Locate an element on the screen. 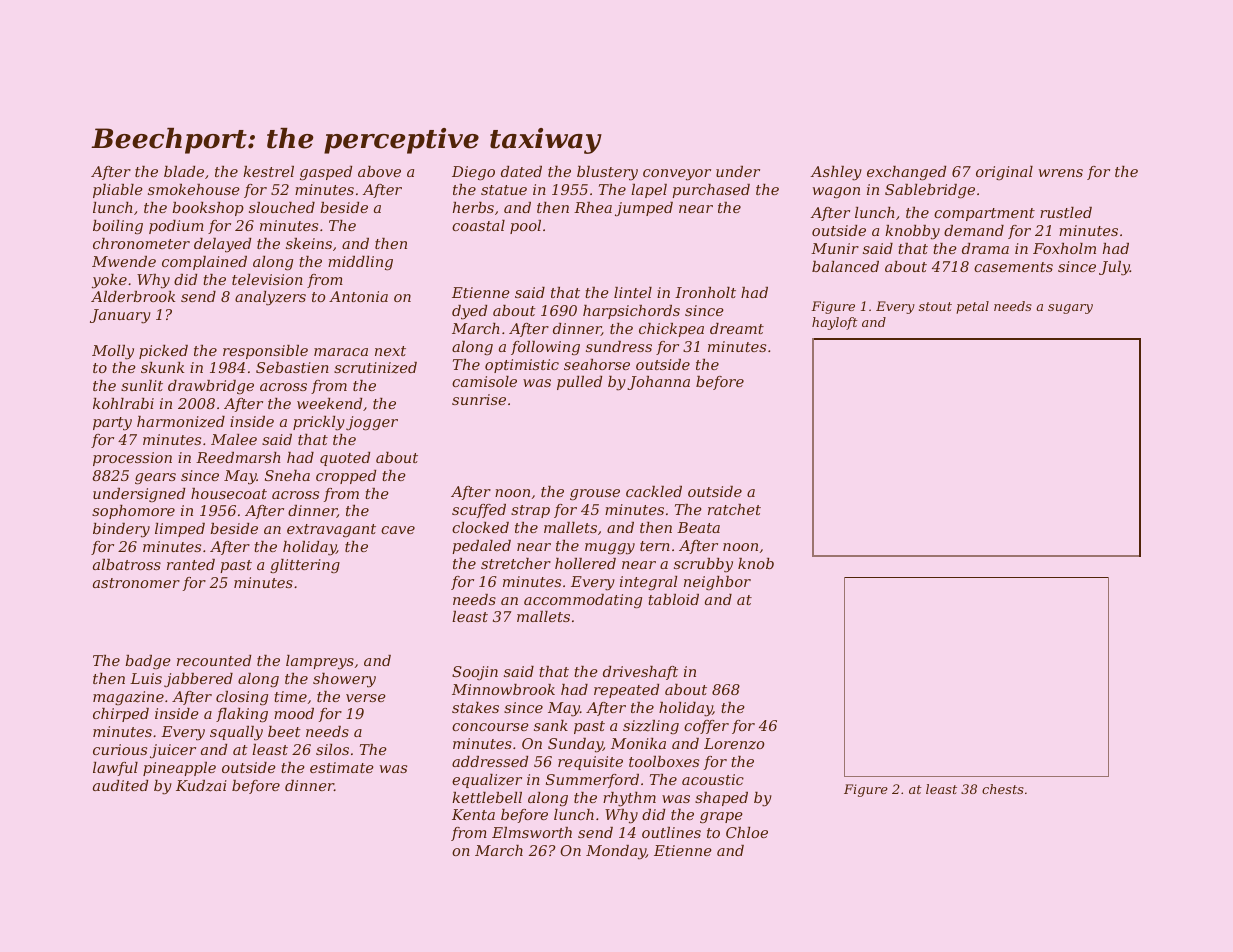  Kenta is located at coordinates (473, 814).
